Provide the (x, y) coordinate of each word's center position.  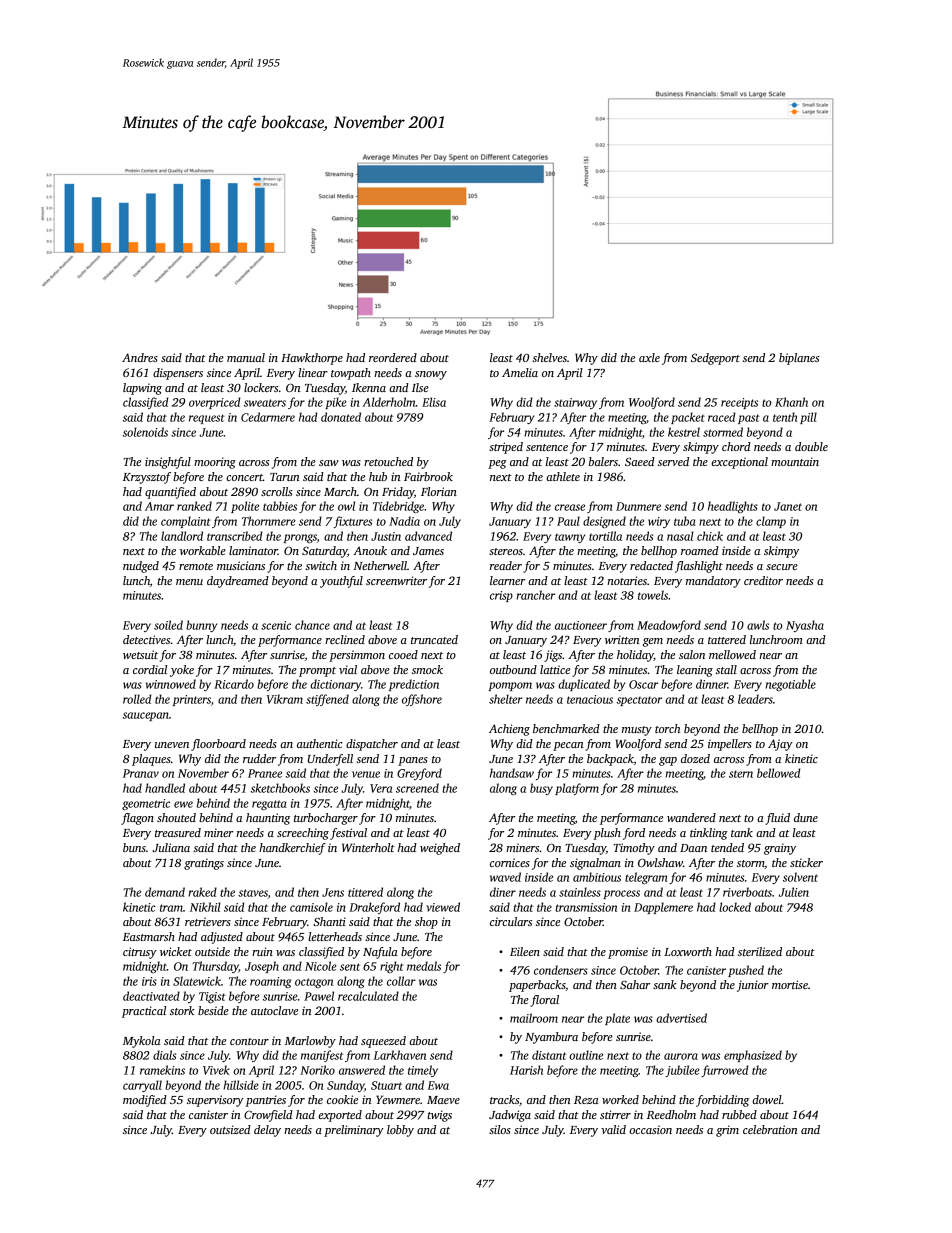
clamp (771, 522)
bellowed (778, 773)
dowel (767, 1099)
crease (570, 507)
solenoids (145, 432)
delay (267, 1131)
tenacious (590, 699)
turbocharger (326, 819)
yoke (182, 671)
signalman (595, 864)
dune (806, 817)
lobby (400, 1131)
